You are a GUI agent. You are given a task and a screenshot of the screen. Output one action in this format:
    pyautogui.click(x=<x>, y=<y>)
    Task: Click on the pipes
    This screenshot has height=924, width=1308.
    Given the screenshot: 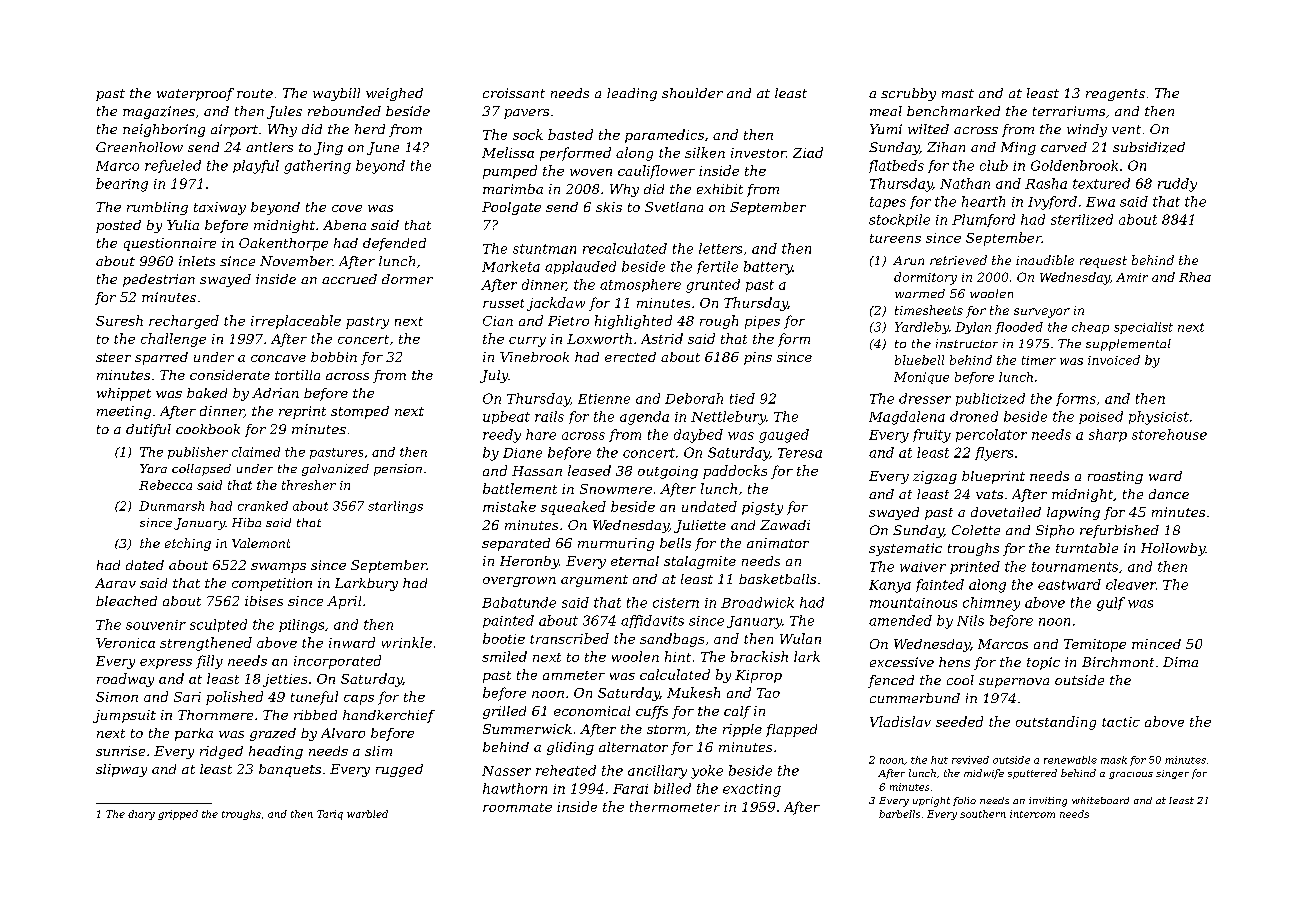 What is the action you would take?
    pyautogui.click(x=762, y=322)
